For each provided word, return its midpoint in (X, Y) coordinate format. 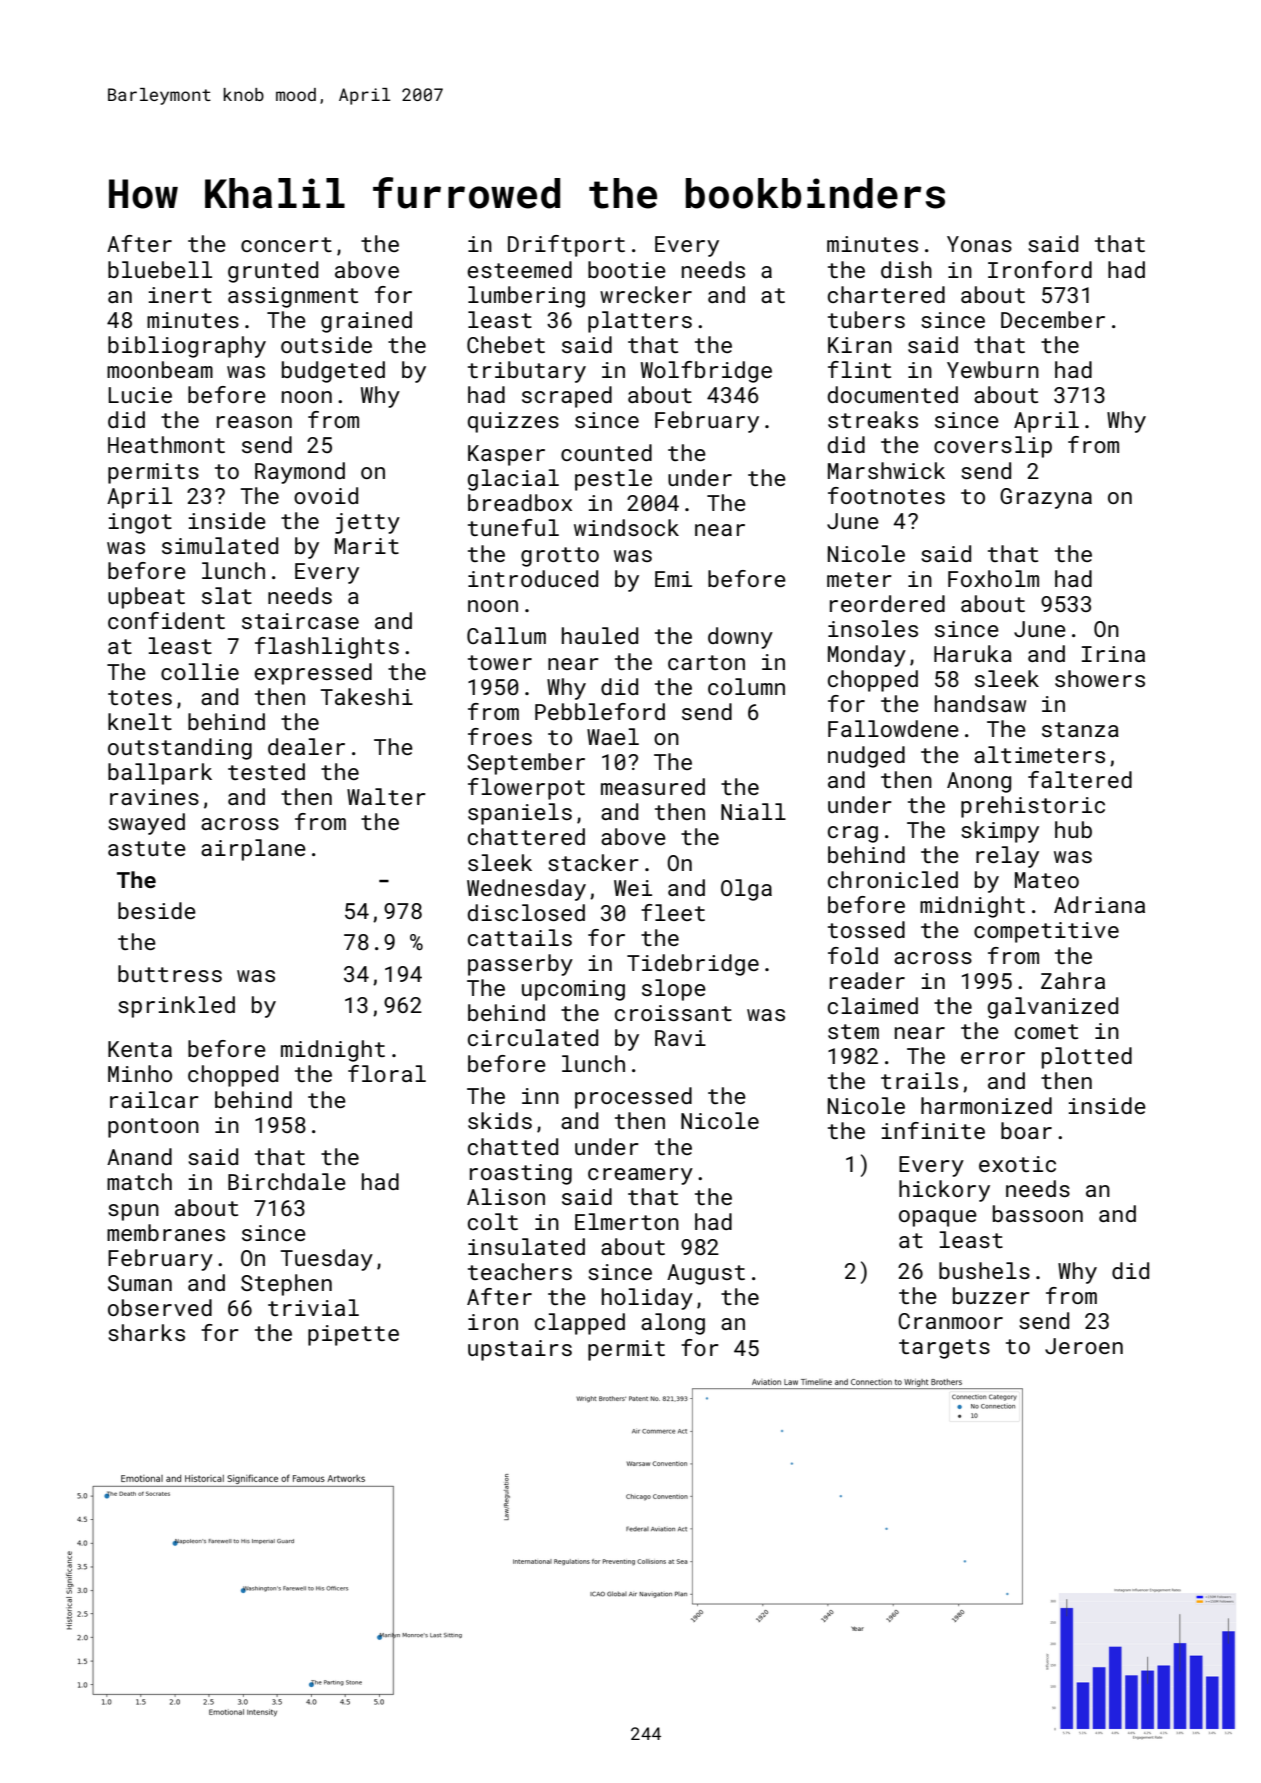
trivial (313, 1307)
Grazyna (1046, 498)
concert (286, 244)
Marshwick (886, 470)
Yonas (979, 244)
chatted (513, 1146)
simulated (220, 545)
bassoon (1038, 1213)
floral (387, 1073)
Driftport (566, 246)
